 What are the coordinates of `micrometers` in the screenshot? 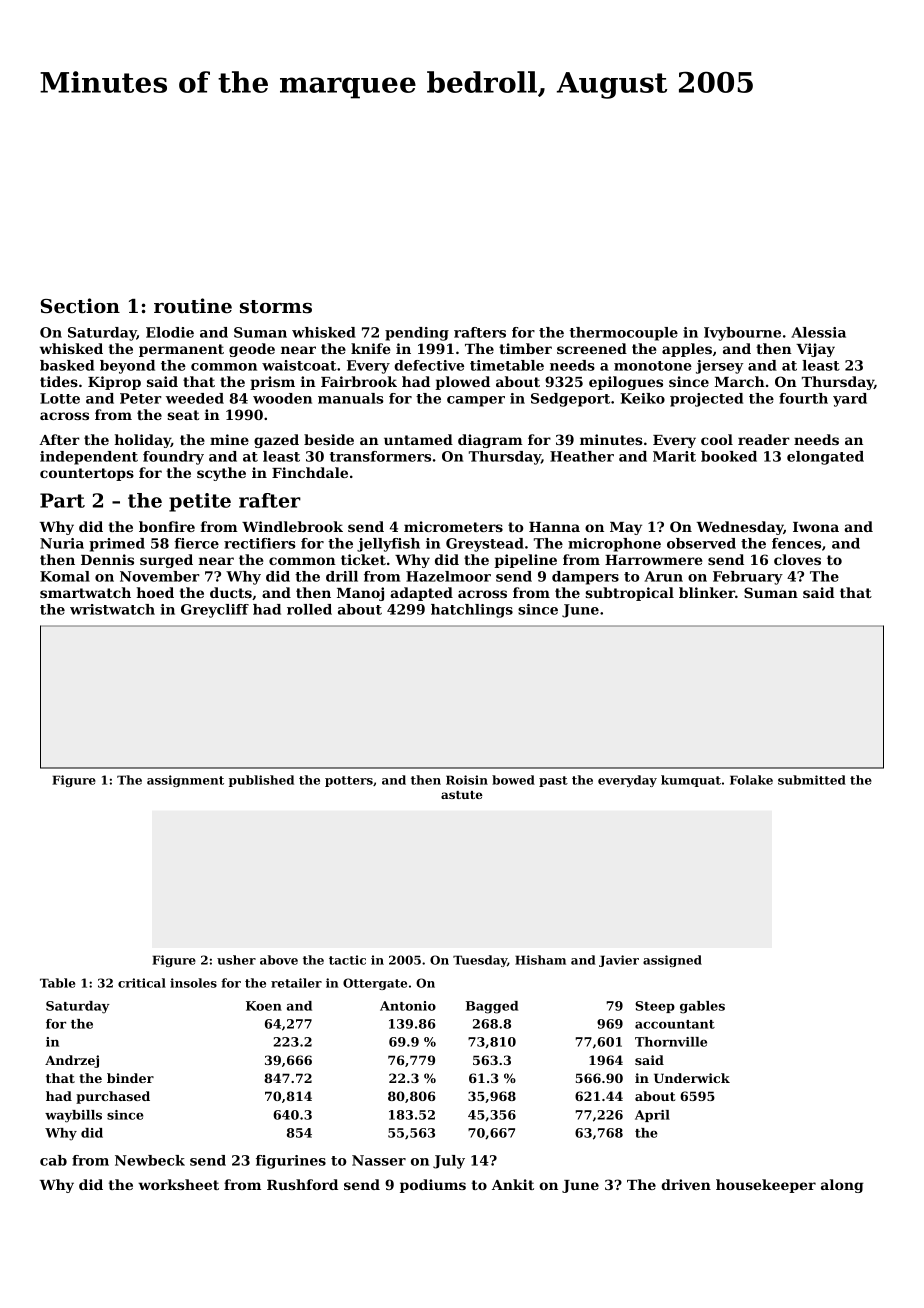 It's located at (453, 526).
